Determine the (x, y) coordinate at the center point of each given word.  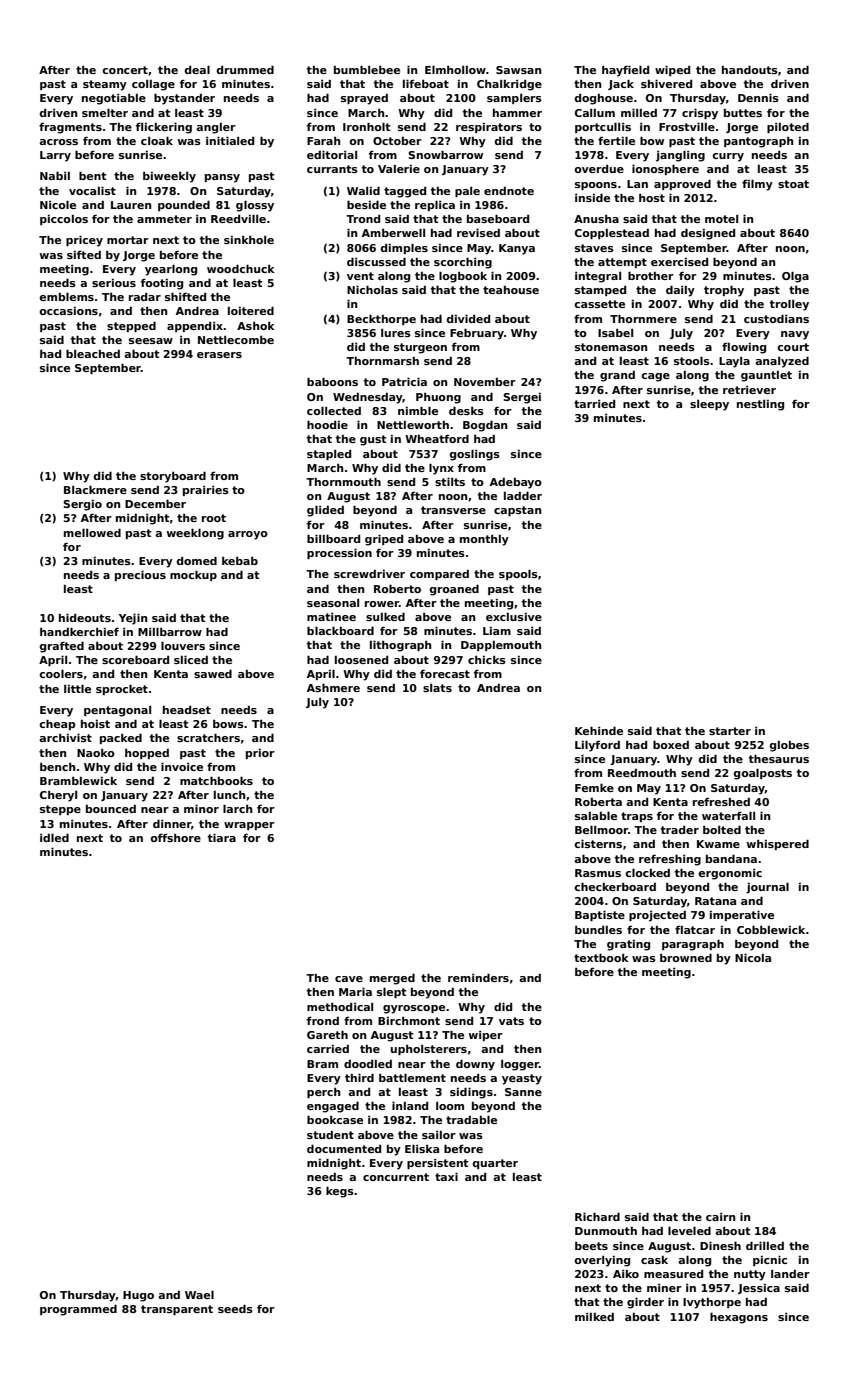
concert (125, 70)
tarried (594, 404)
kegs (340, 1192)
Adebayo (516, 483)
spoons (596, 186)
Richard (597, 1216)
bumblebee (367, 69)
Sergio (82, 505)
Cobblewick (771, 929)
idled (54, 837)
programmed (78, 1310)
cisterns (598, 843)
